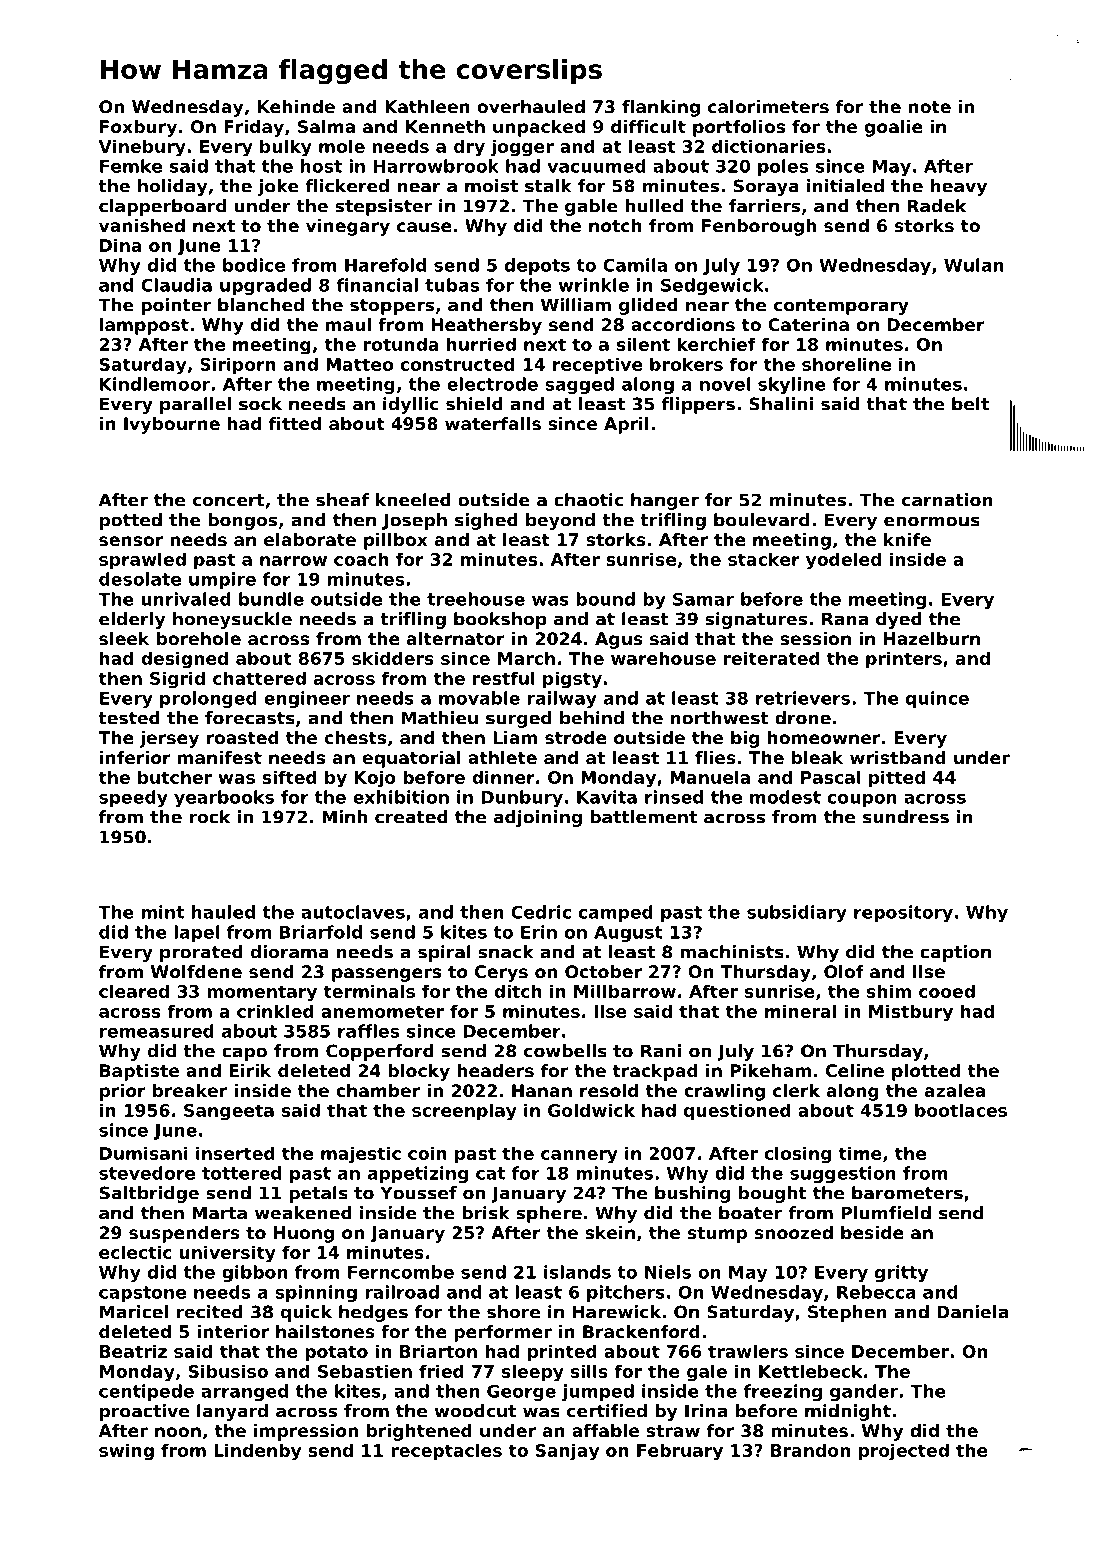 Image resolution: width=1109 pixels, height=1568 pixels. What do you see at coordinates (598, 366) in the document?
I see `receptive` at bounding box center [598, 366].
